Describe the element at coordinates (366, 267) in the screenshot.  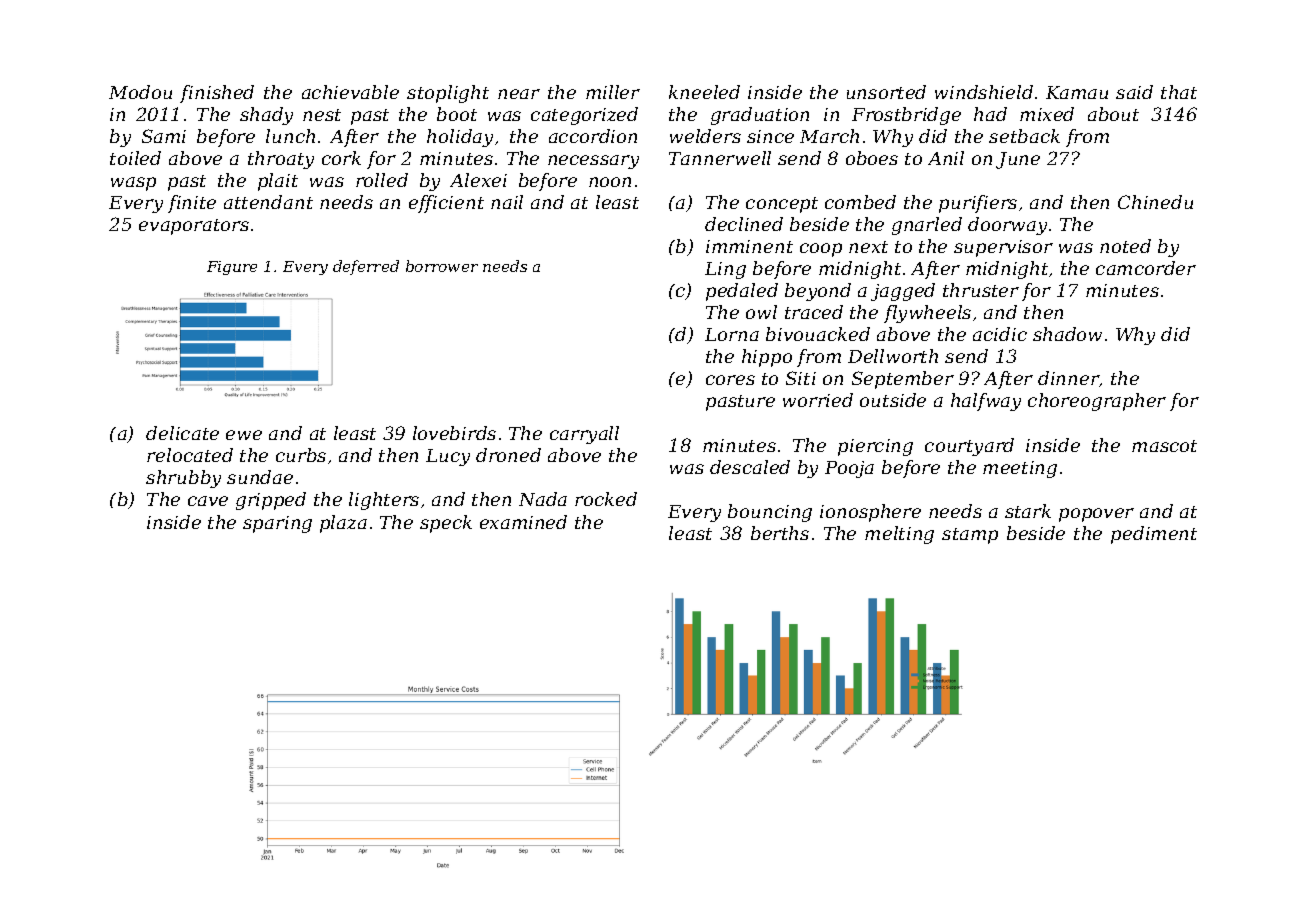
I see `deferred` at that location.
